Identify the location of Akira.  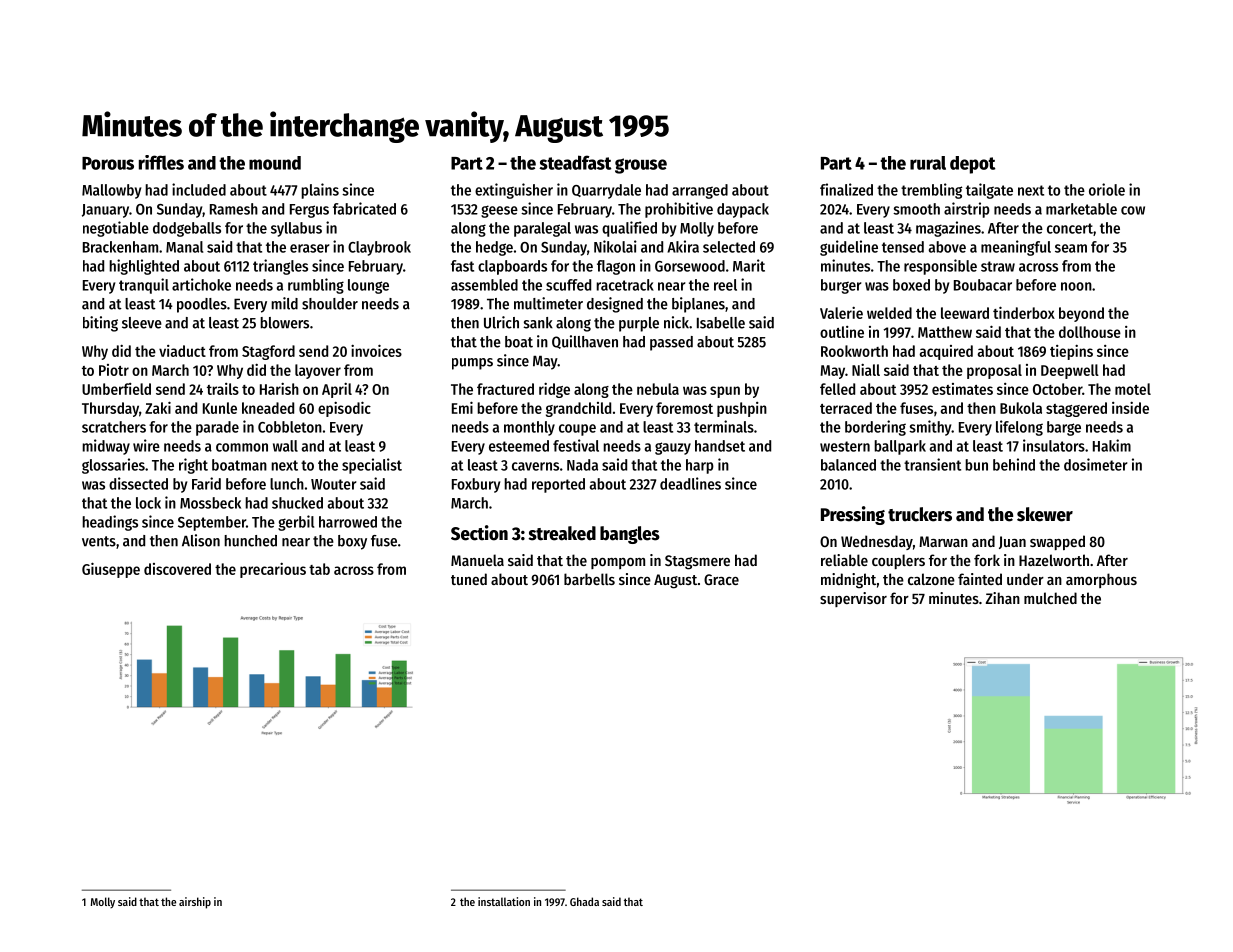
(683, 246).
